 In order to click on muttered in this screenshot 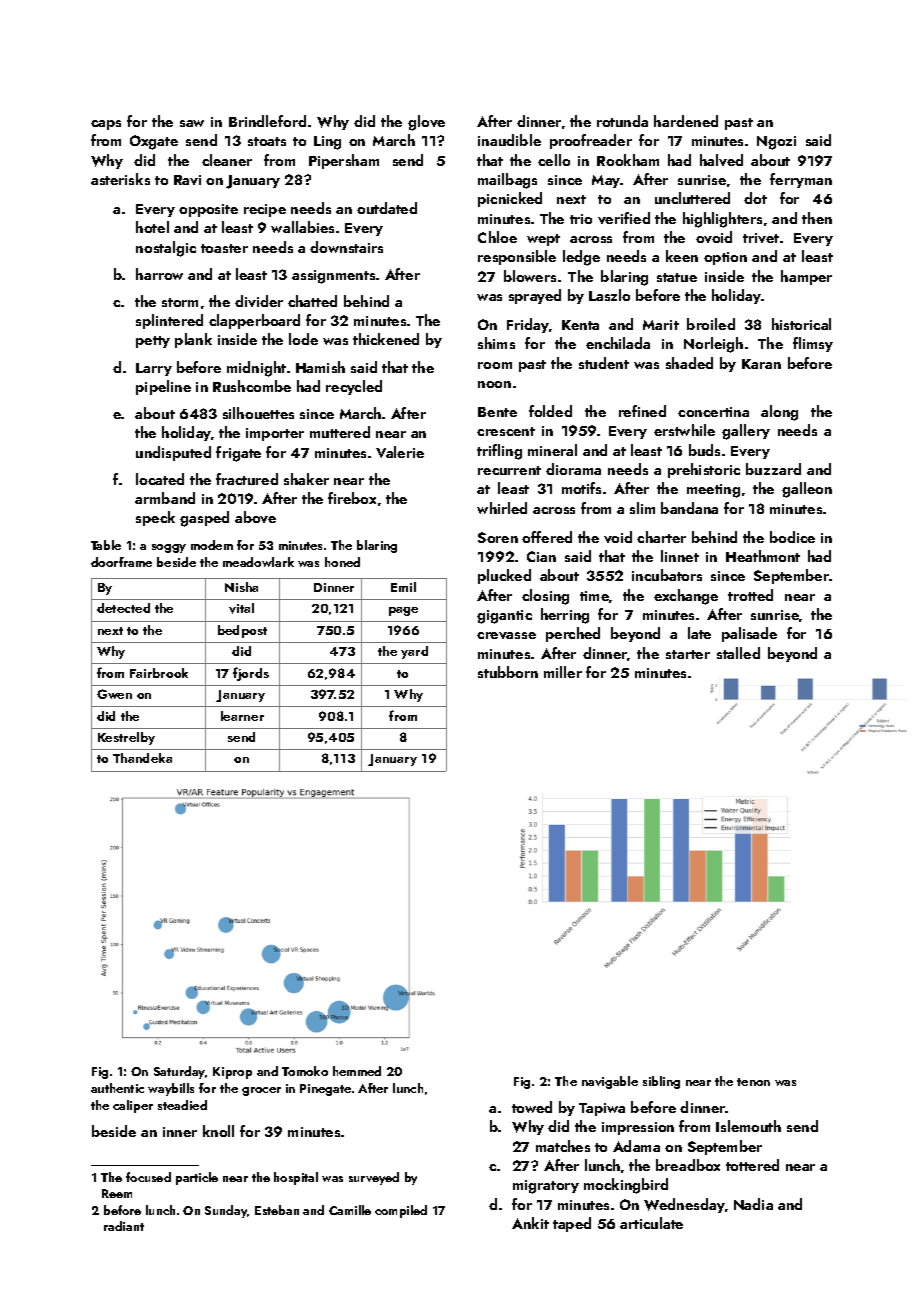, I will do `click(340, 432)`.
